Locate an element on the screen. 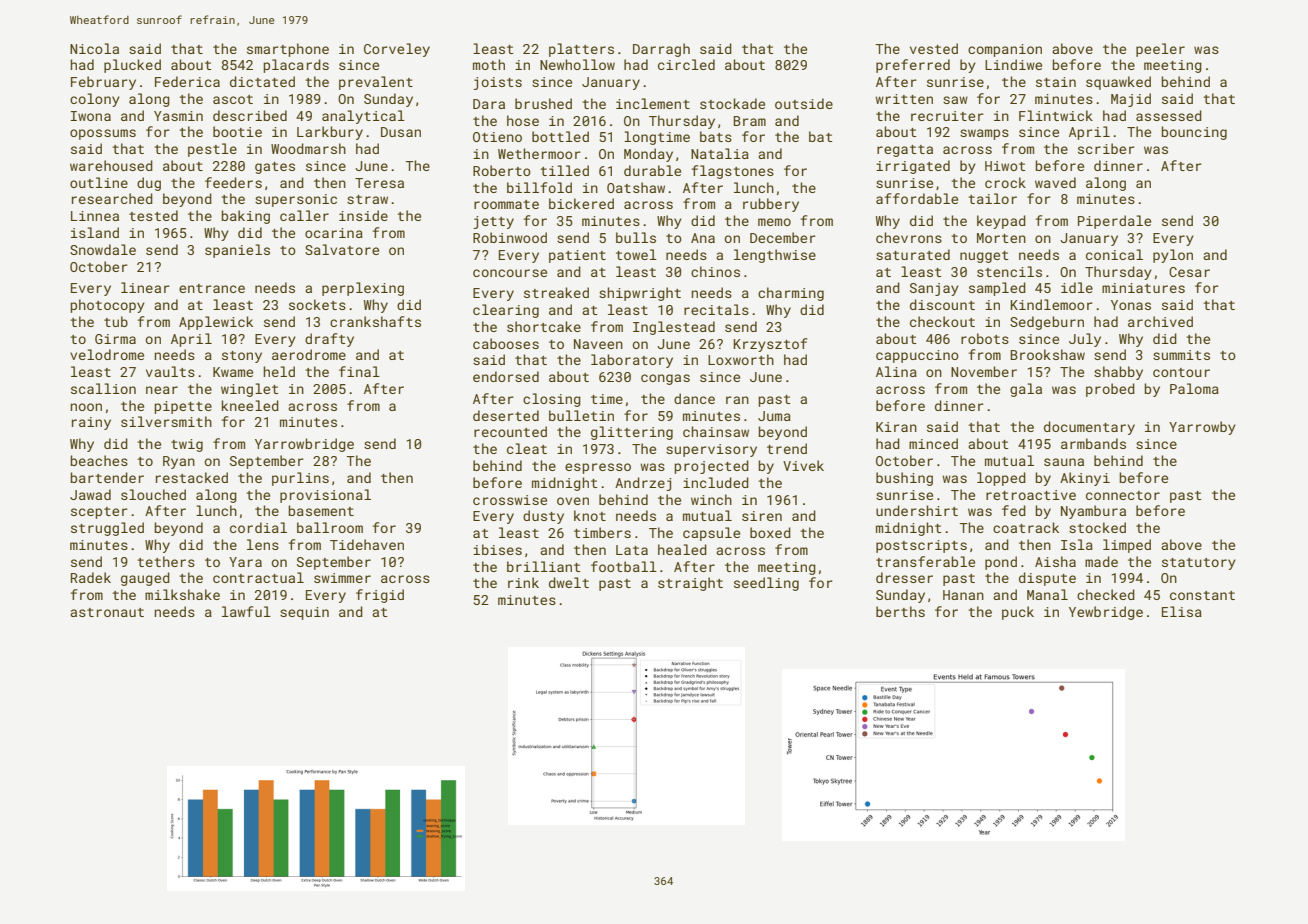  astronaut is located at coordinates (107, 612).
